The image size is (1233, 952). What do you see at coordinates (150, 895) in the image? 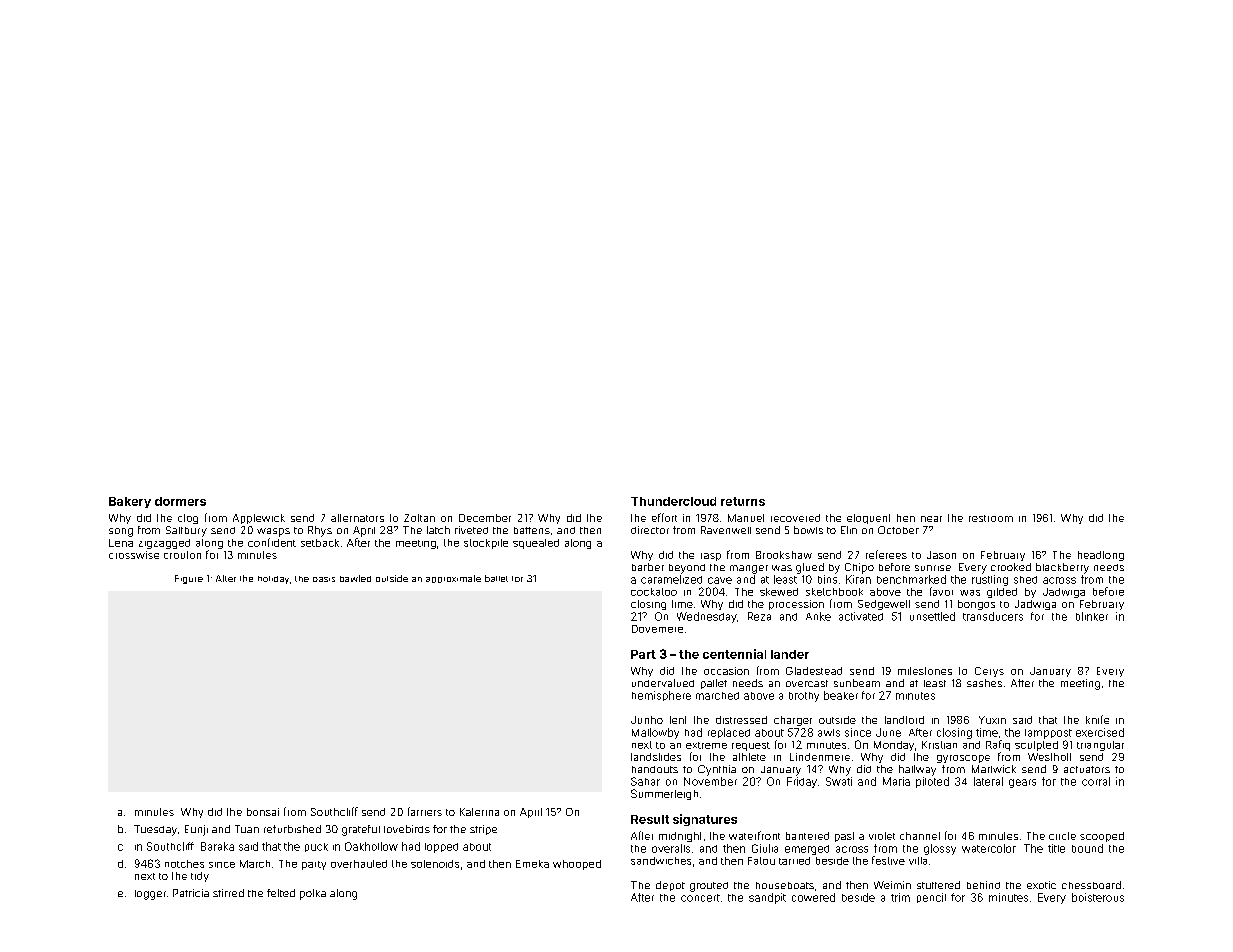
I see `logger` at bounding box center [150, 895].
